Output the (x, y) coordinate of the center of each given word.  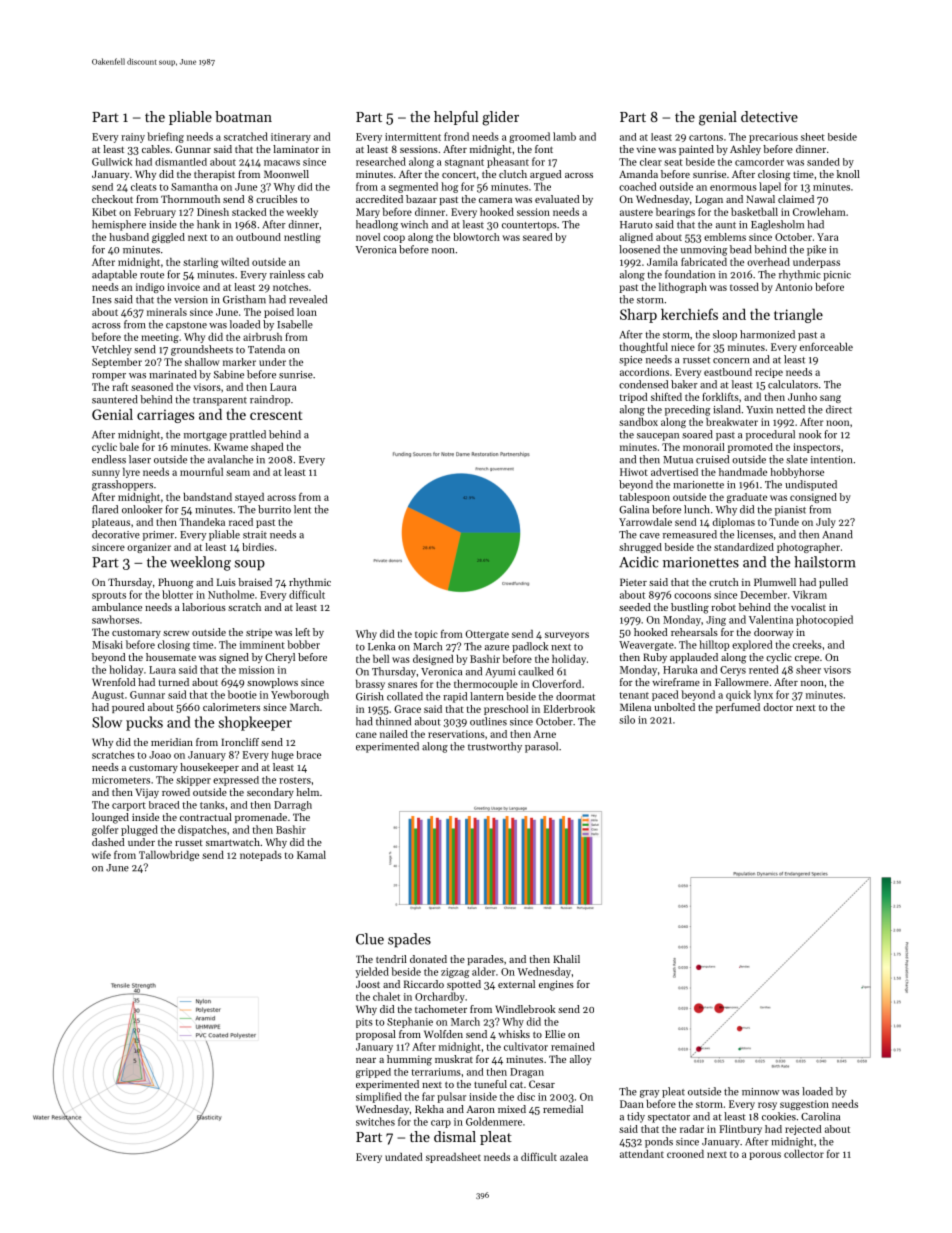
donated (428, 959)
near (366, 1060)
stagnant (464, 163)
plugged (139, 830)
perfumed (738, 708)
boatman (243, 116)
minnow (760, 1092)
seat (673, 162)
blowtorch (476, 237)
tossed (744, 287)
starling (200, 263)
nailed (394, 734)
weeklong (200, 563)
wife (101, 854)
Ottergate (487, 635)
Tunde (784, 522)
